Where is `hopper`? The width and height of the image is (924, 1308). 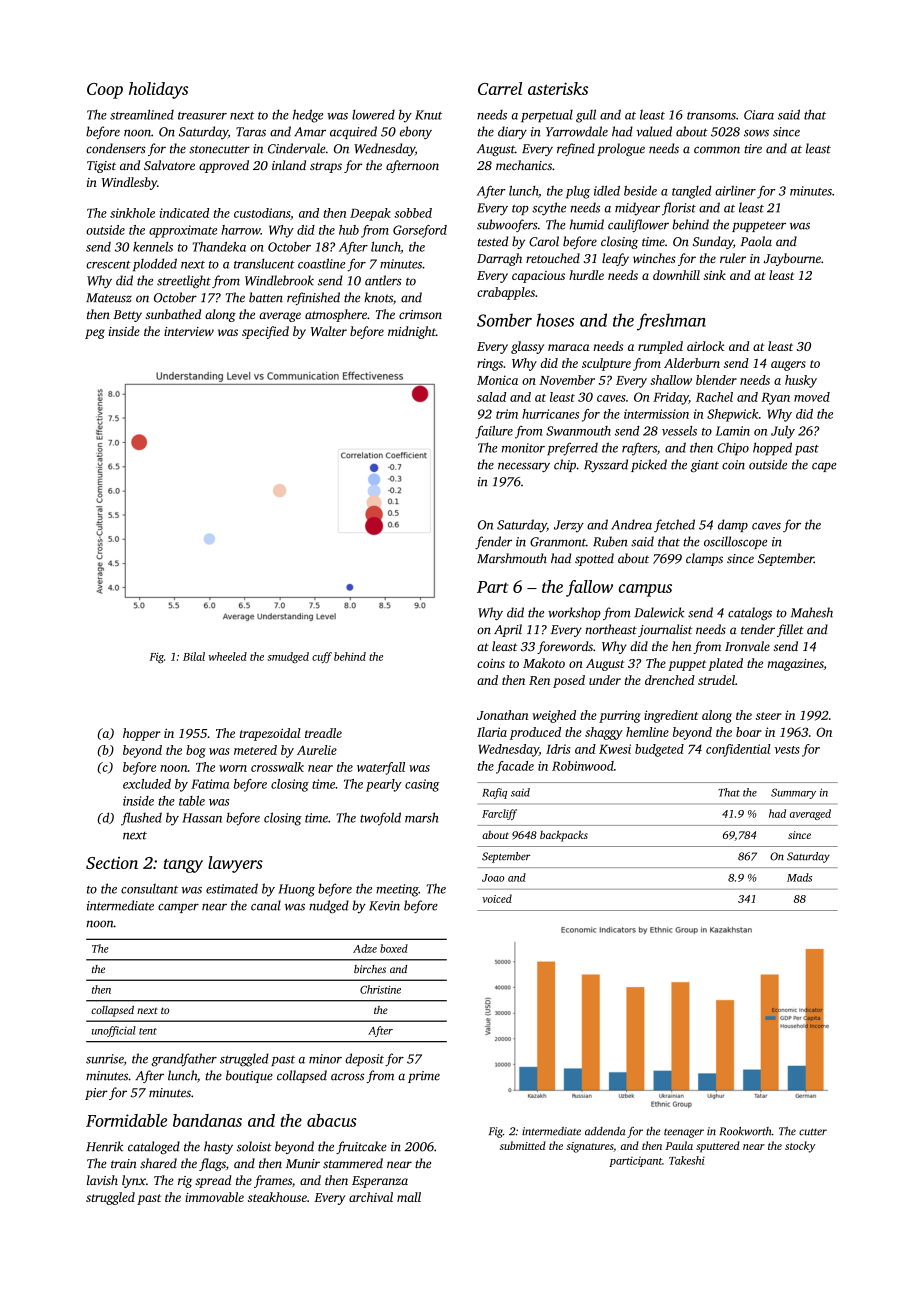
hopper is located at coordinates (142, 734).
